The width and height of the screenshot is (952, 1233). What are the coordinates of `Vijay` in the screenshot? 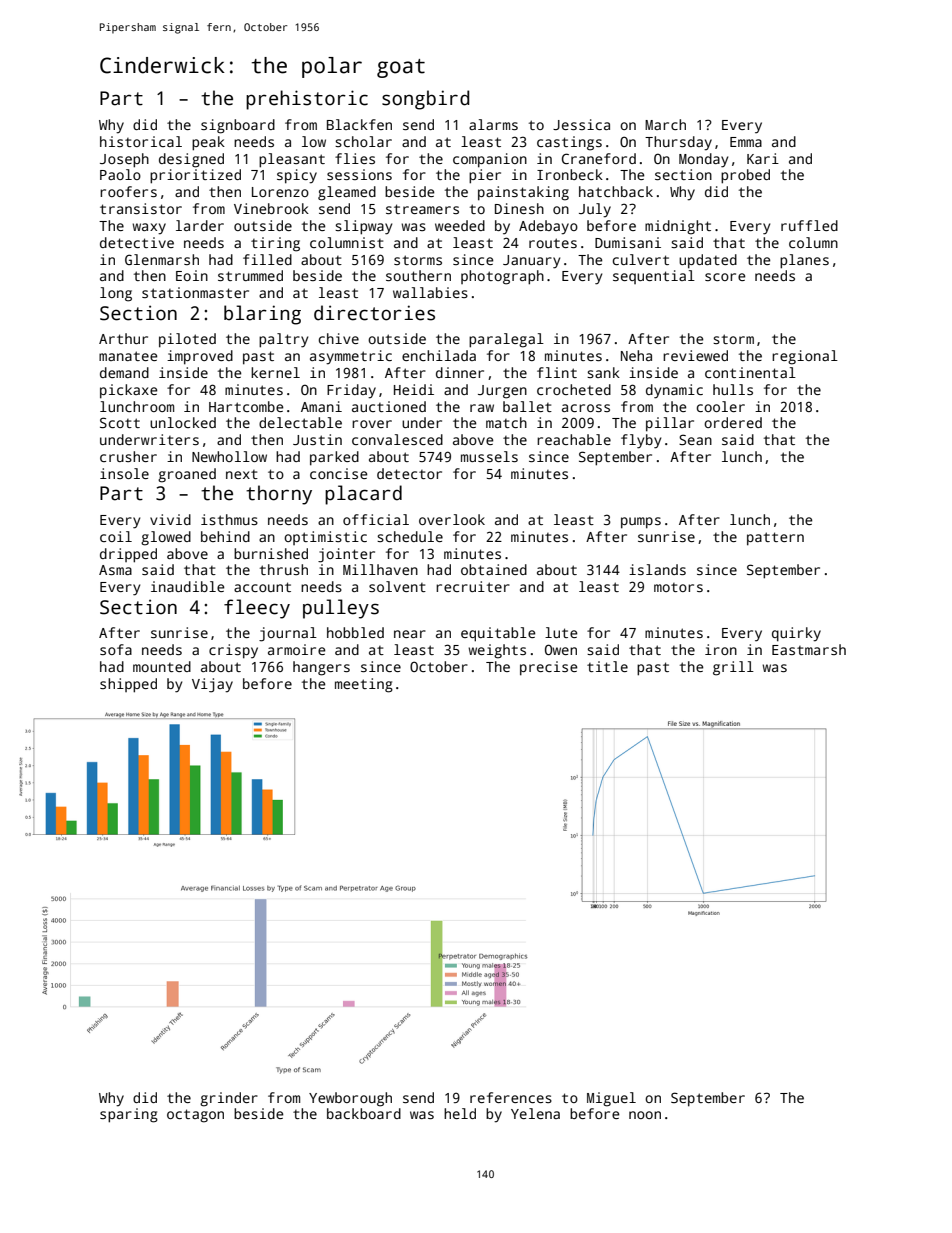 It's located at (212, 685).
